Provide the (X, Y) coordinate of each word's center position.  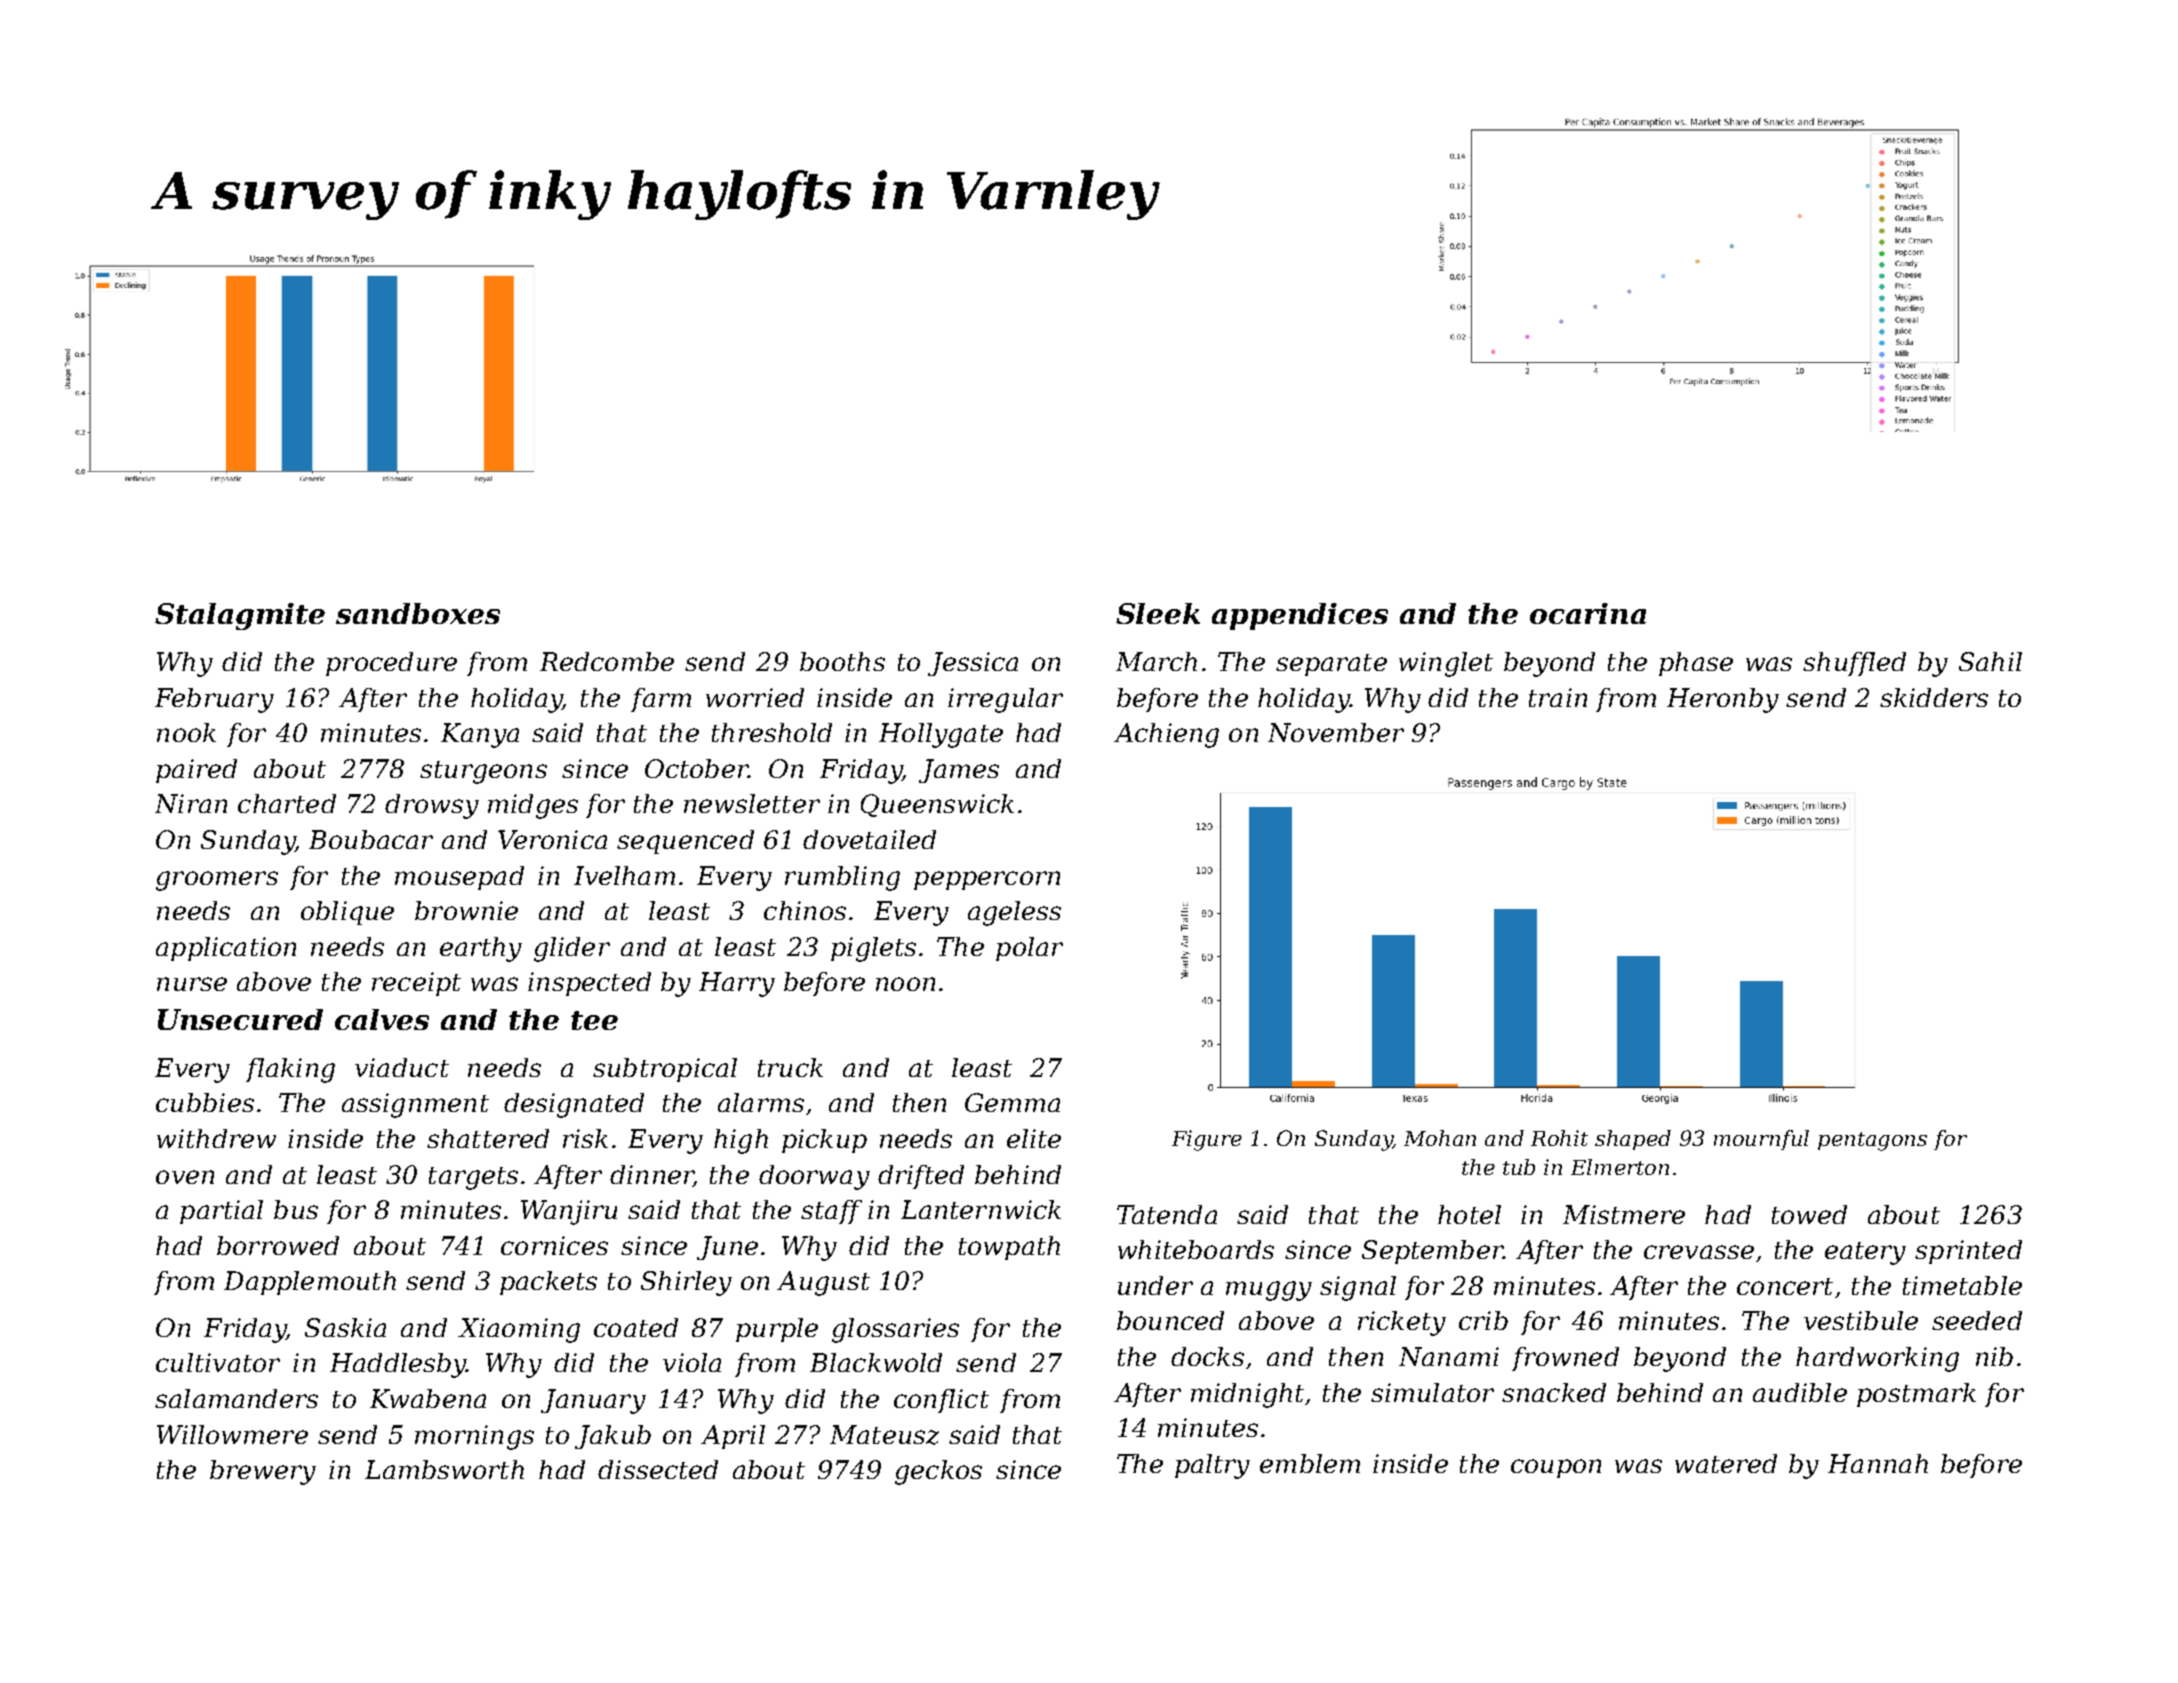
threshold (772, 732)
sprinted (1968, 1252)
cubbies (205, 1102)
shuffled (1854, 664)
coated (636, 1327)
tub (1519, 1167)
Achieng (1166, 735)
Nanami (1449, 1356)
